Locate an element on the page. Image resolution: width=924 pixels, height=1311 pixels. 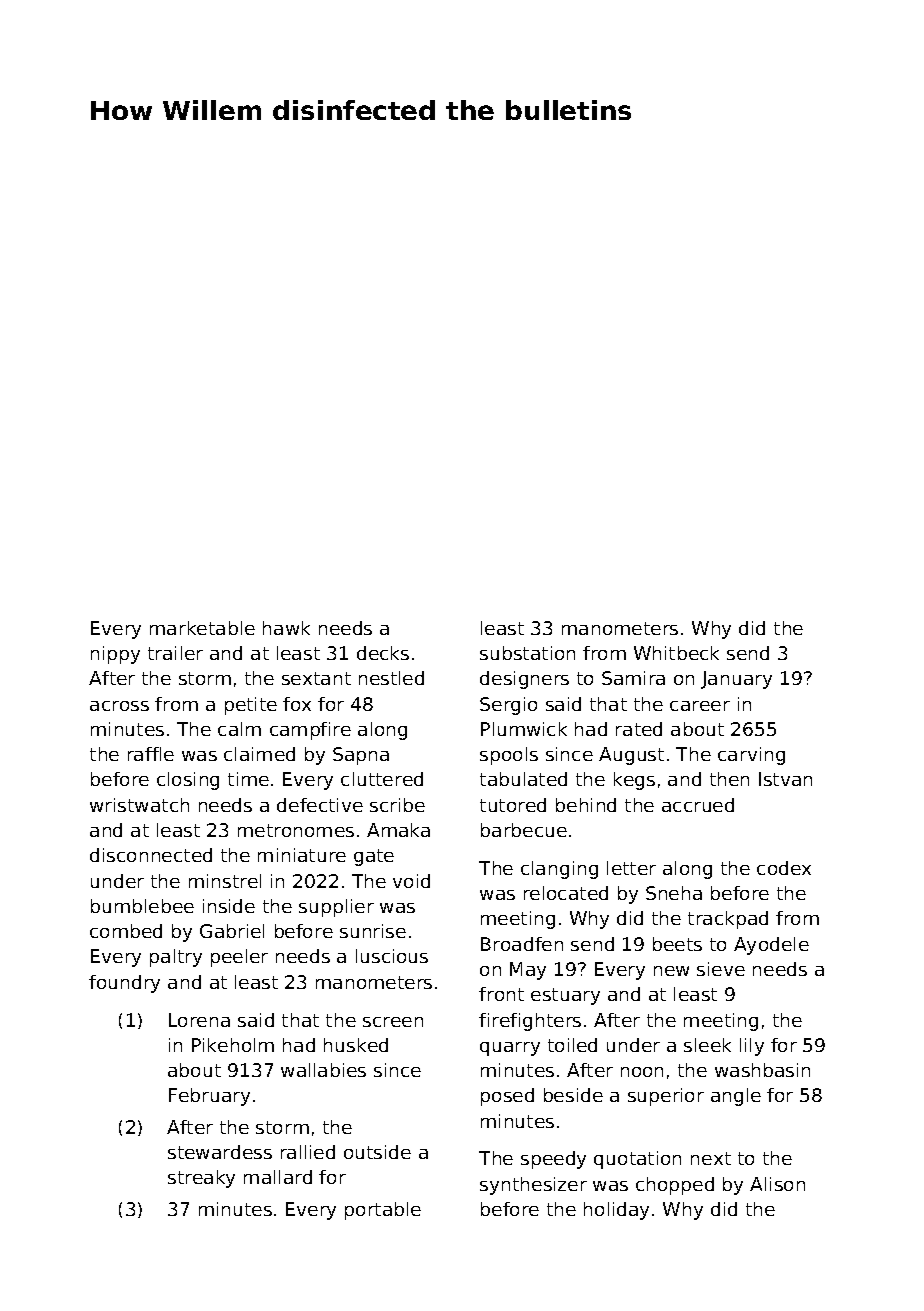
codex is located at coordinates (784, 868).
